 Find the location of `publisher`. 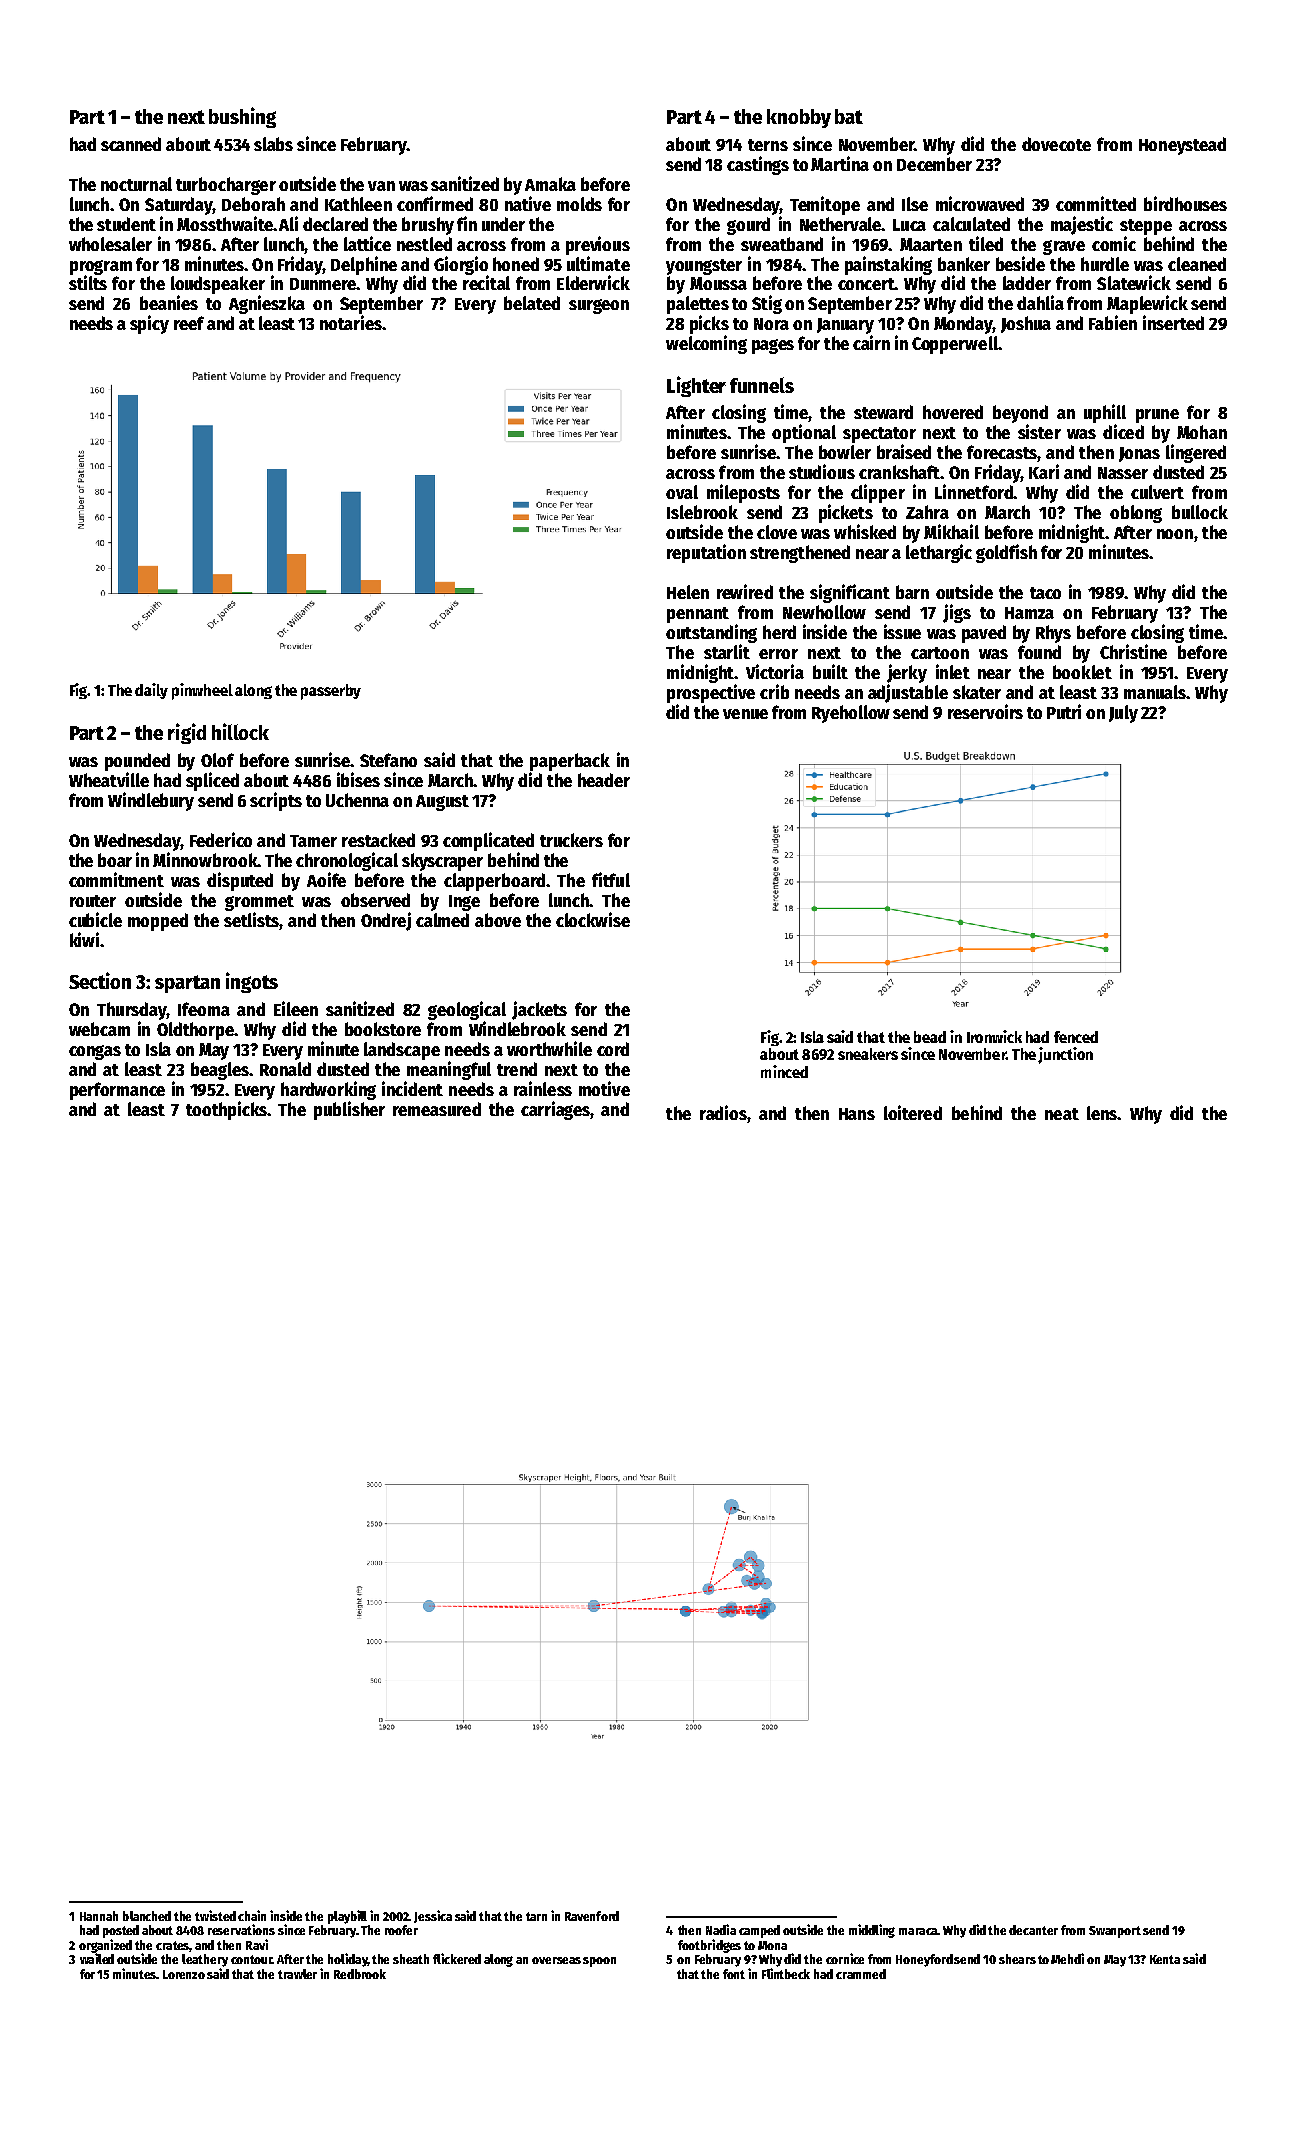

publisher is located at coordinates (349, 1110).
